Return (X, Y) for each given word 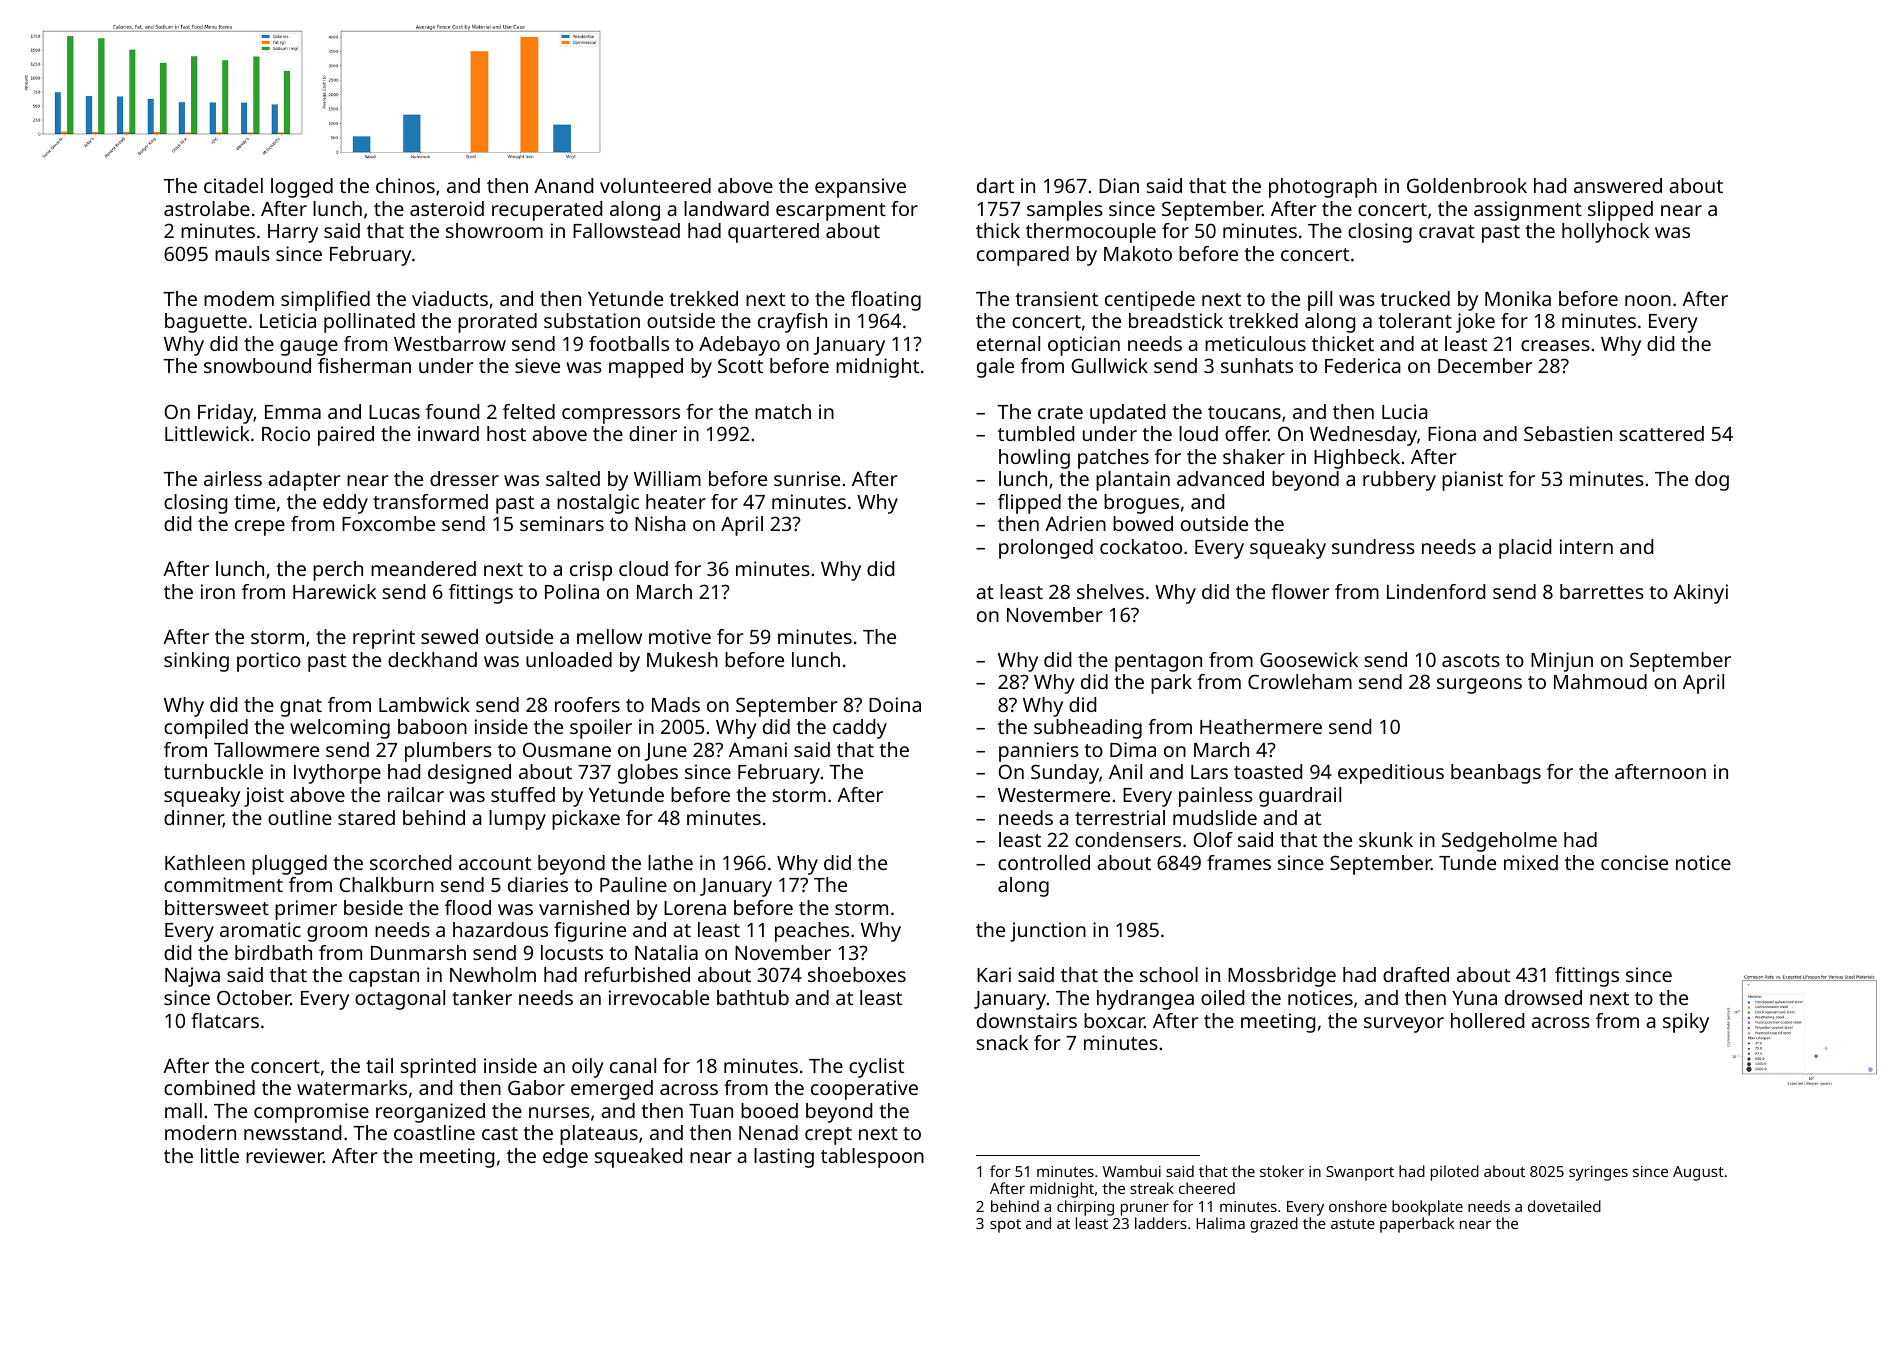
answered (1618, 185)
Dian (1119, 185)
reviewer (285, 1155)
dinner (193, 819)
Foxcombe (388, 523)
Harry (293, 233)
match (783, 411)
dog (1712, 481)
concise (1634, 862)
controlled (1044, 862)
